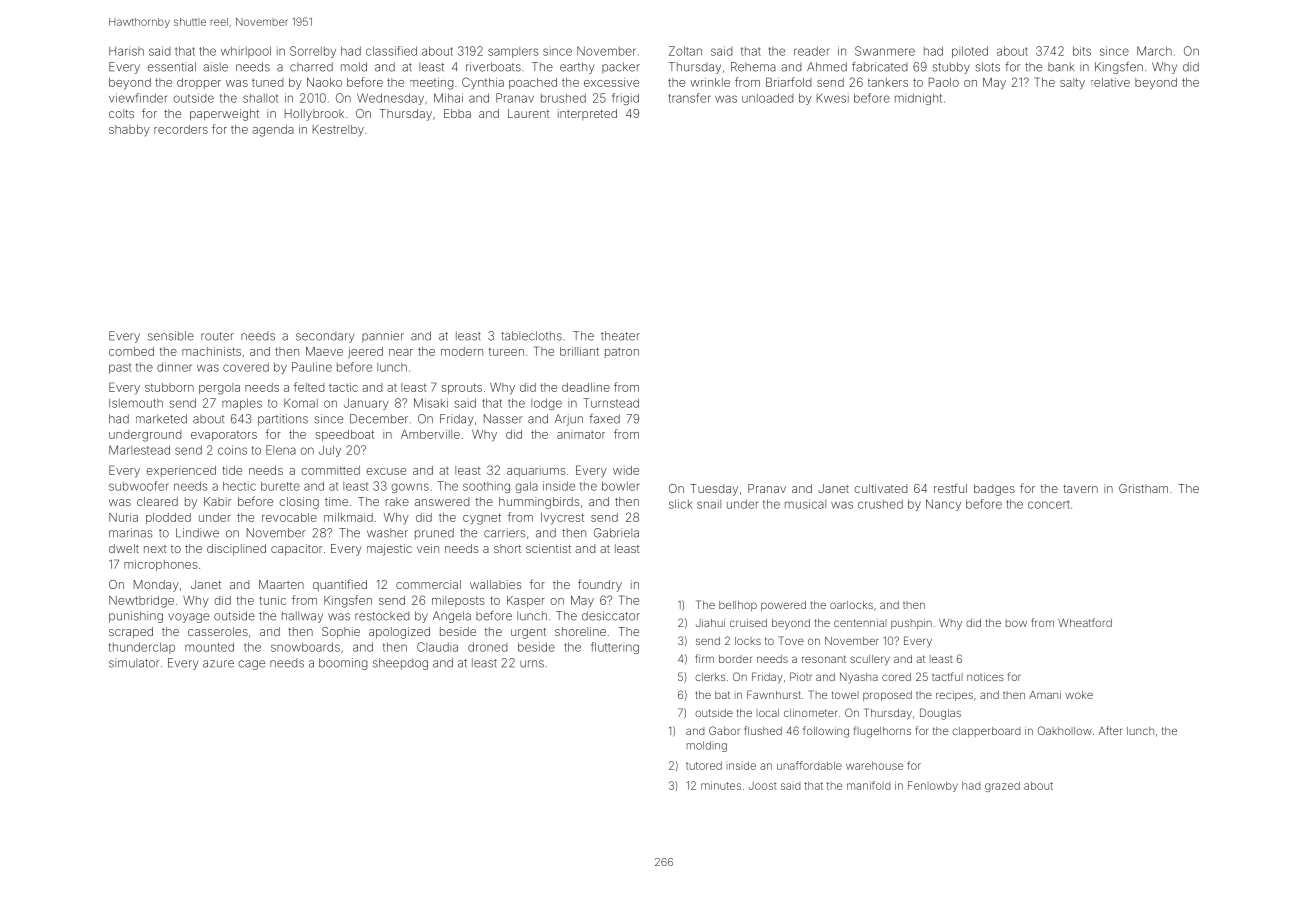 The image size is (1308, 924). What do you see at coordinates (169, 387) in the document?
I see `stubborn` at bounding box center [169, 387].
